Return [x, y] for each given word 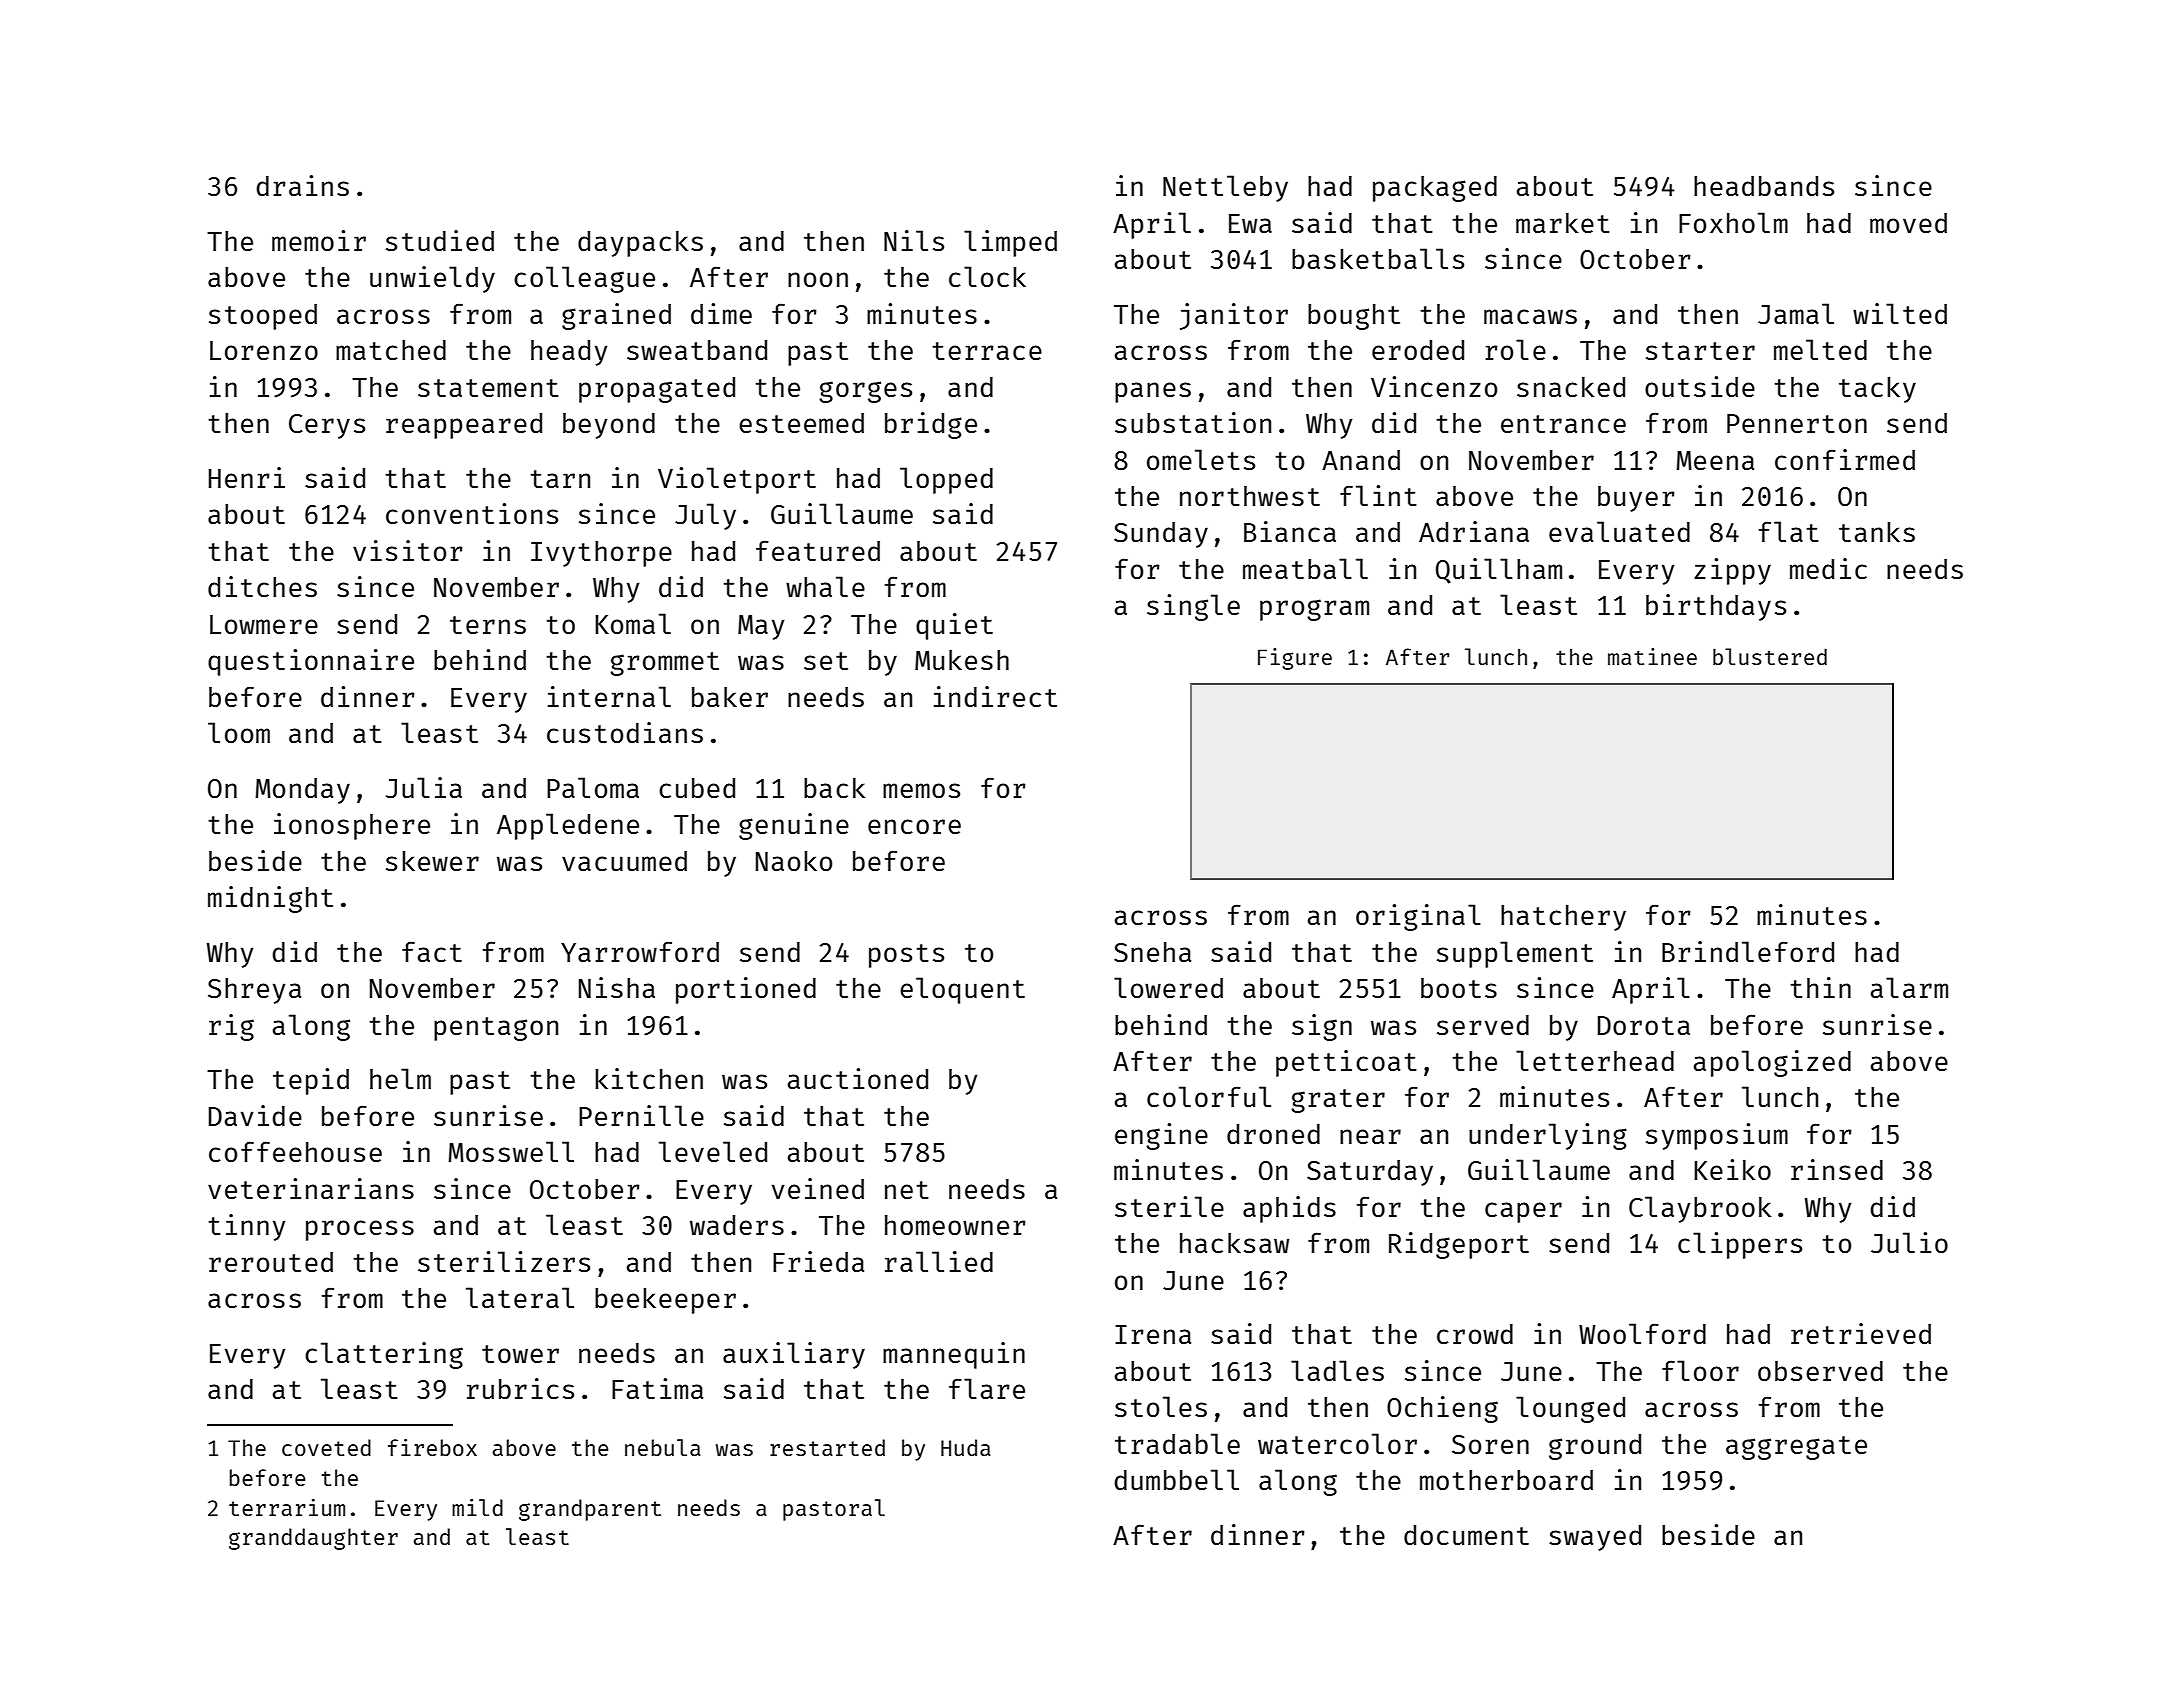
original [1418, 917]
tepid [311, 1081]
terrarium [287, 1507]
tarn [560, 479]
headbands [1764, 186]
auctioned [858, 1078]
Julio [1909, 1242]
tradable [1177, 1443]
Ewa [1250, 223]
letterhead [1595, 1060]
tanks [1877, 532]
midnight [270, 899]
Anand [1361, 460]
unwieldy [432, 279]
